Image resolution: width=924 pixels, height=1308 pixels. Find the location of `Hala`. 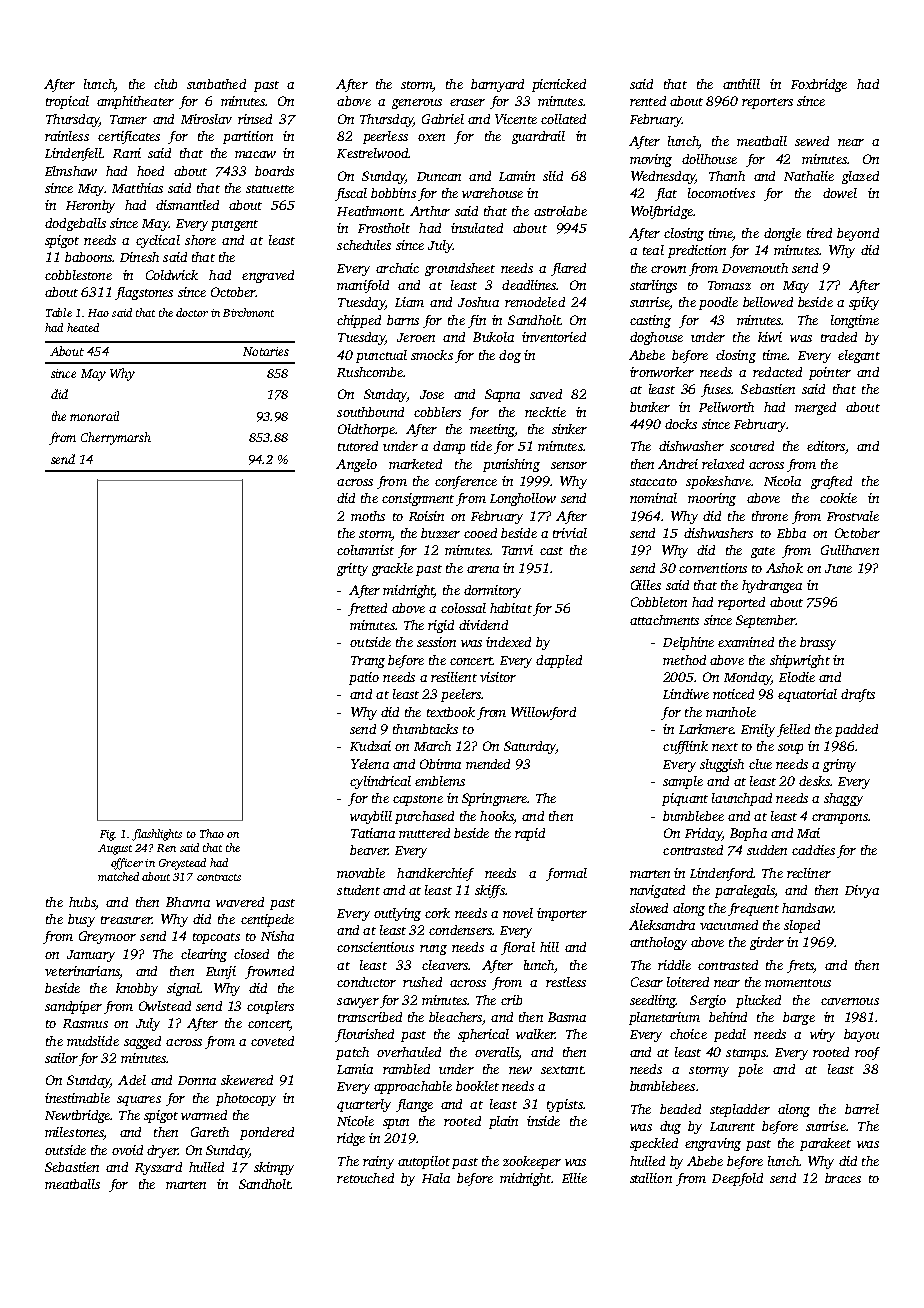

Hala is located at coordinates (436, 1178).
